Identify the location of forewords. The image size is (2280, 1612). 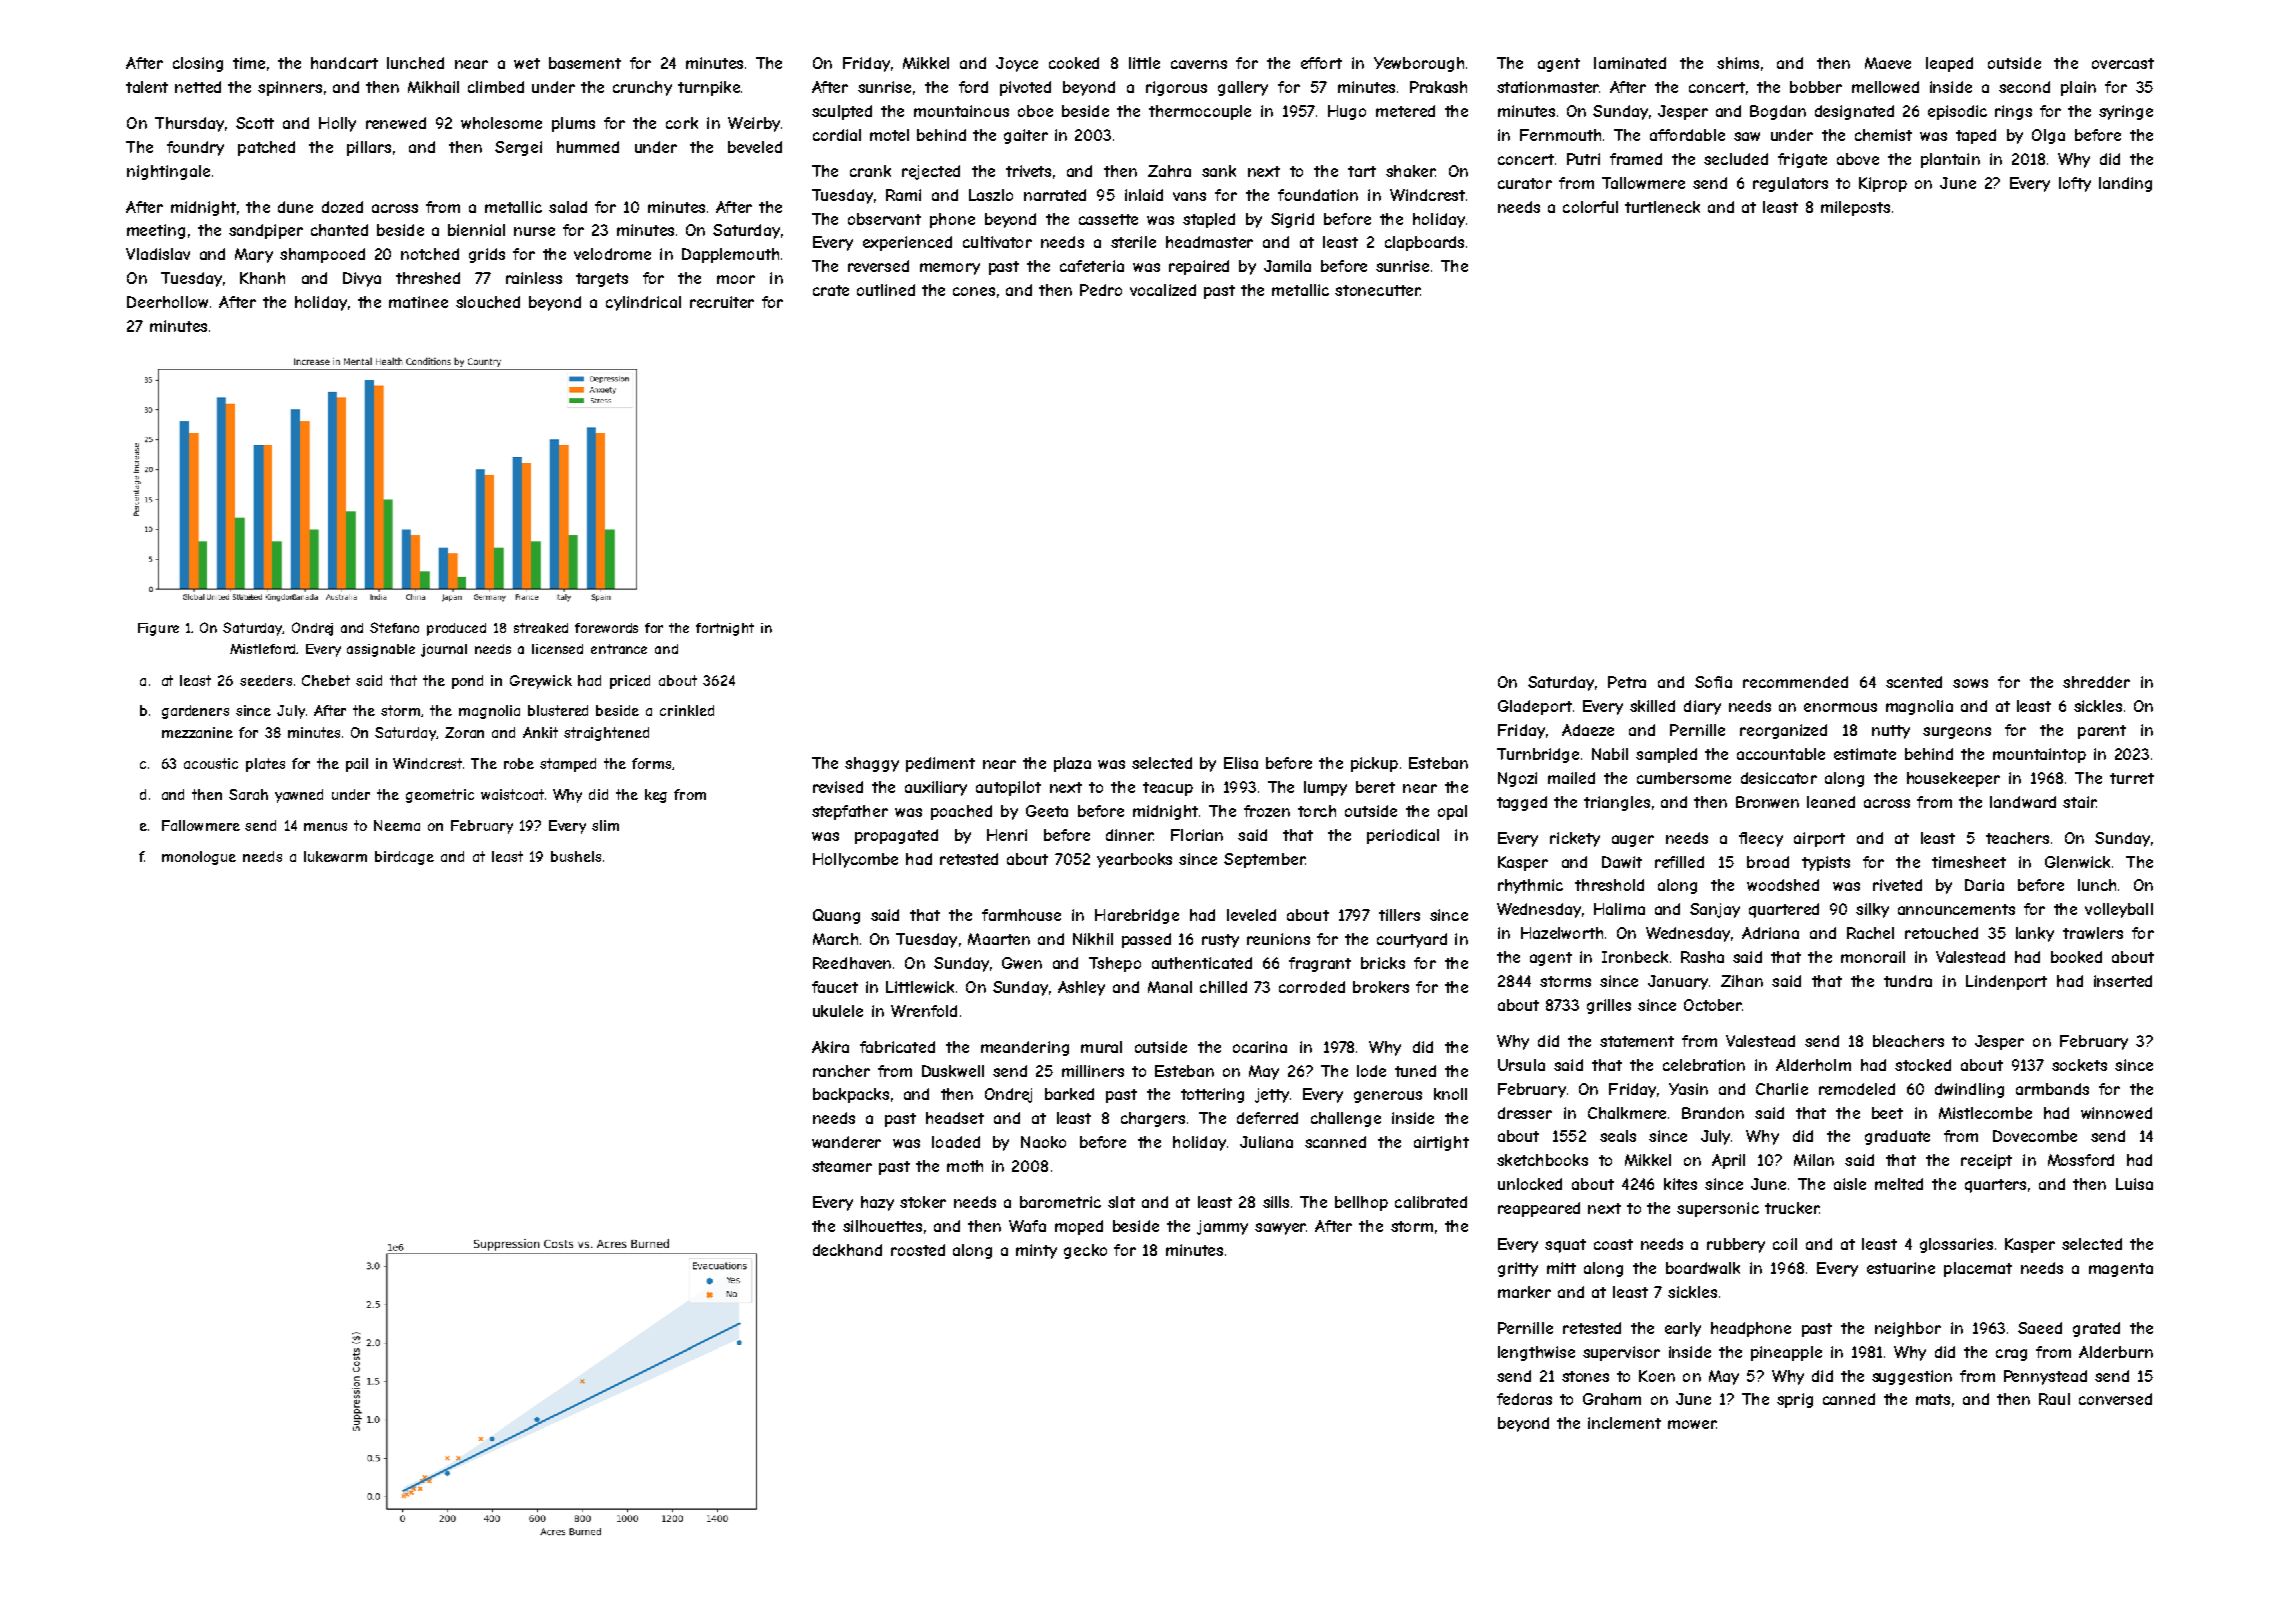
(606, 628).
